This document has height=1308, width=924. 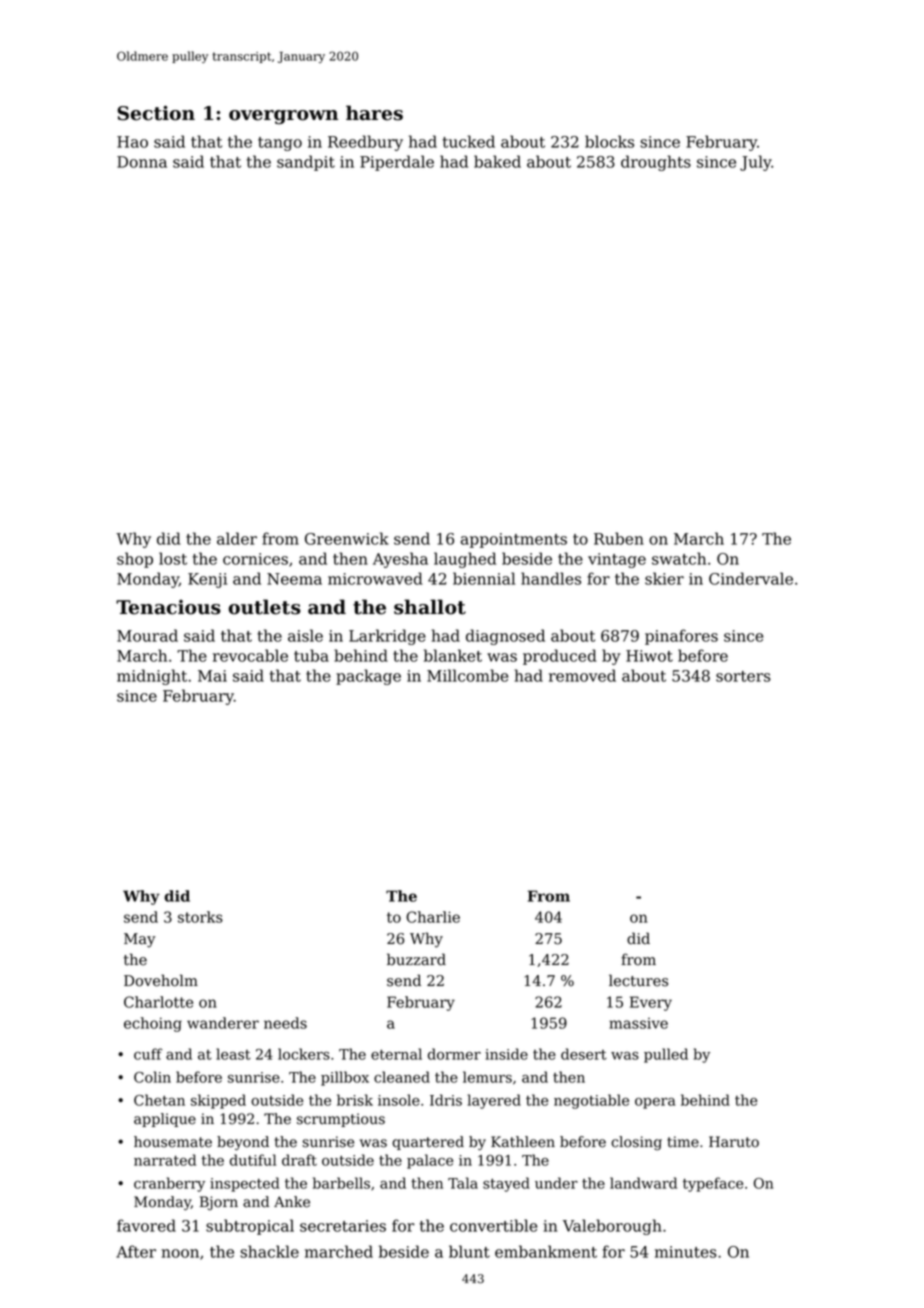 What do you see at coordinates (756, 163) in the document?
I see `July` at bounding box center [756, 163].
